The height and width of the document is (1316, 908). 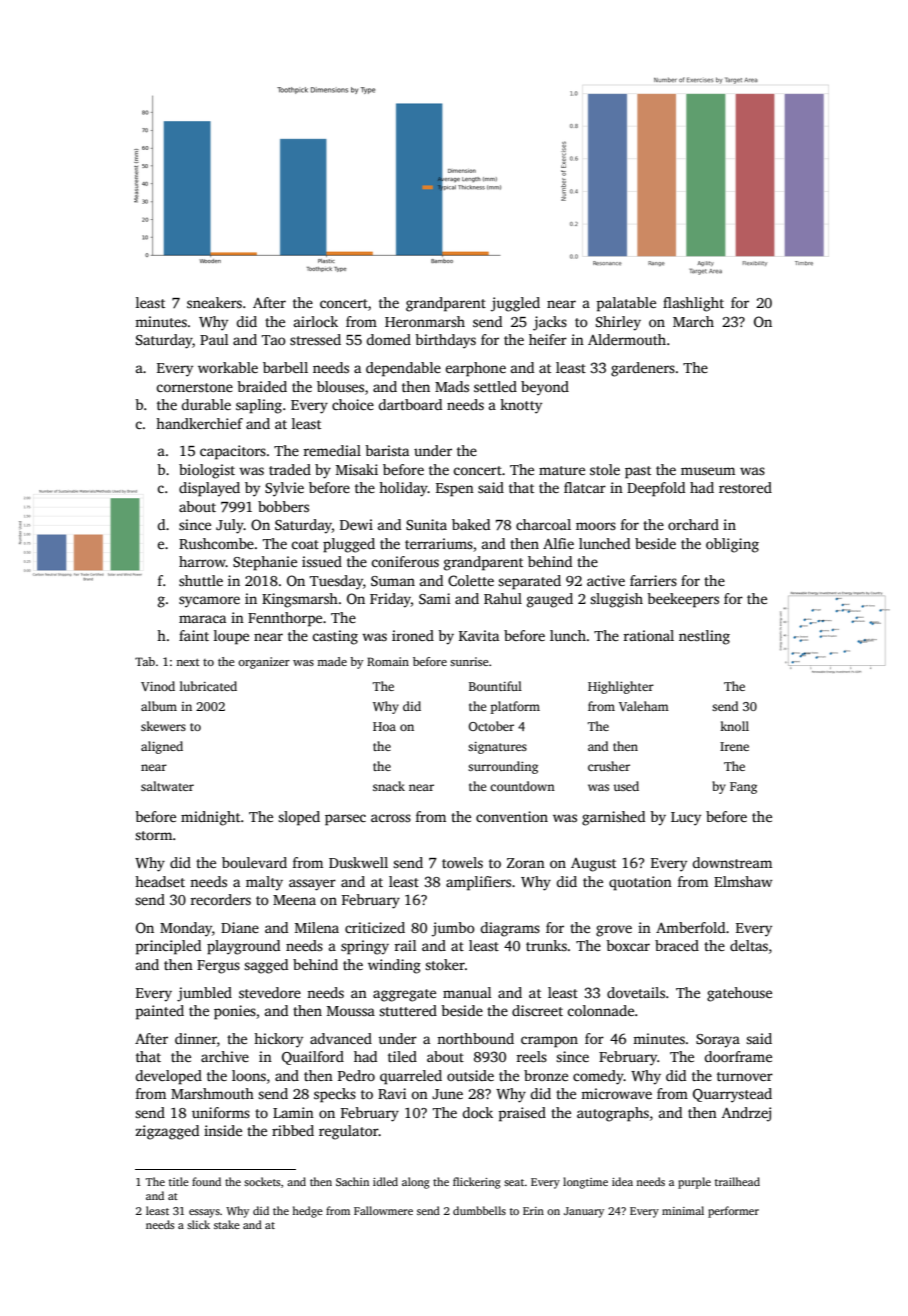 I want to click on juggled, so click(x=515, y=304).
